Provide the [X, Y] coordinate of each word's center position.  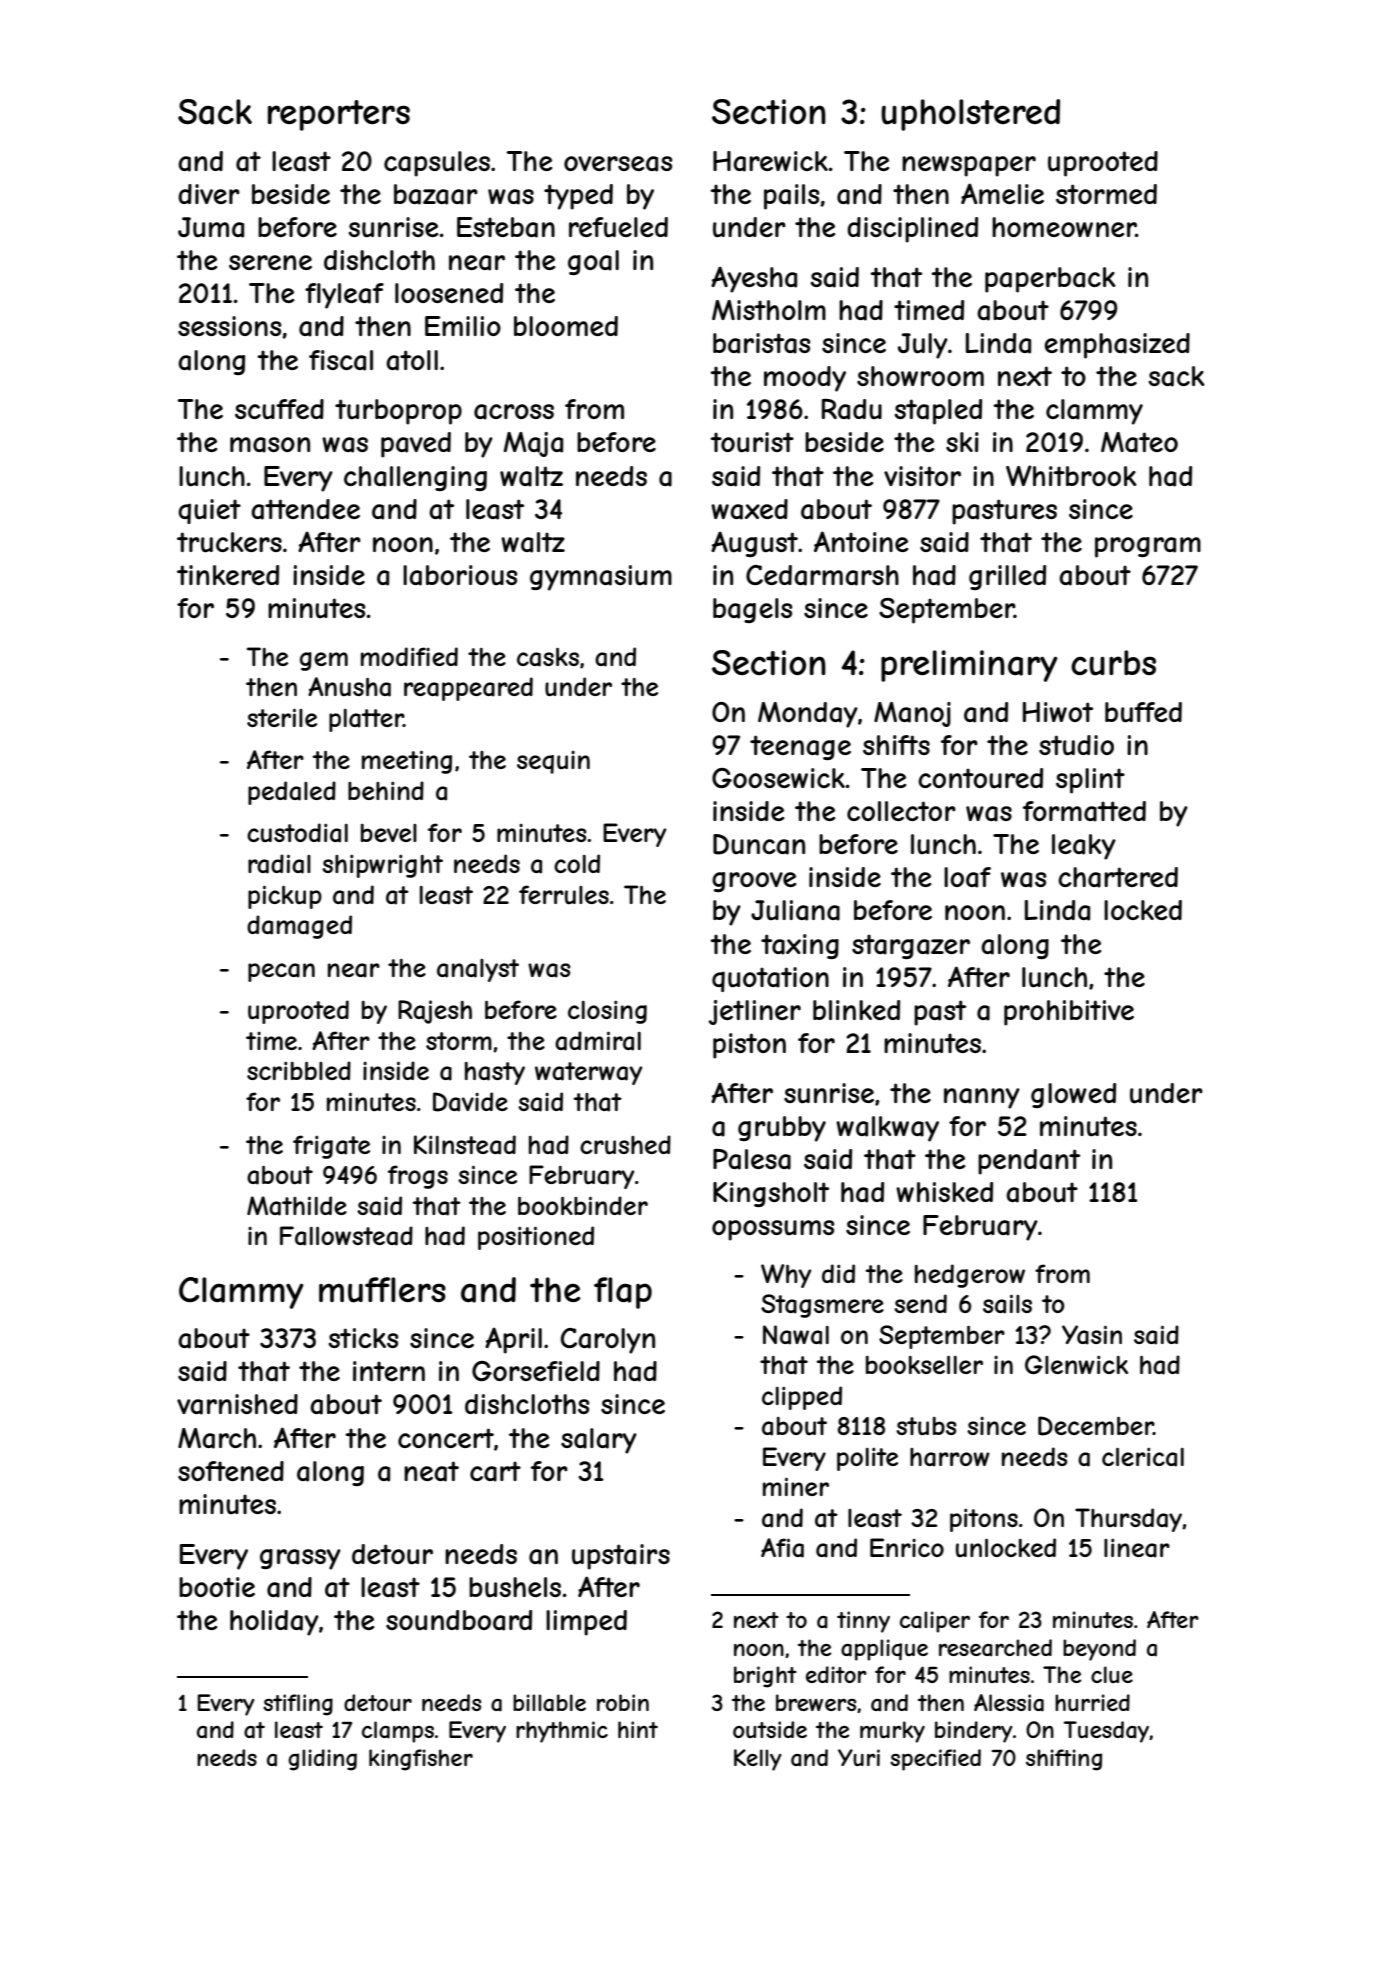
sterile [282, 717]
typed [578, 197]
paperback [1050, 280]
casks [548, 657]
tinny [863, 1622]
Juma [211, 227]
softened [231, 1471]
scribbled [299, 1070]
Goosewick [778, 778]
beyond [1099, 1650]
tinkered [228, 575]
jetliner [755, 1012]
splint [1090, 781]
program [1148, 547]
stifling [298, 1705]
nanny [982, 1098]
